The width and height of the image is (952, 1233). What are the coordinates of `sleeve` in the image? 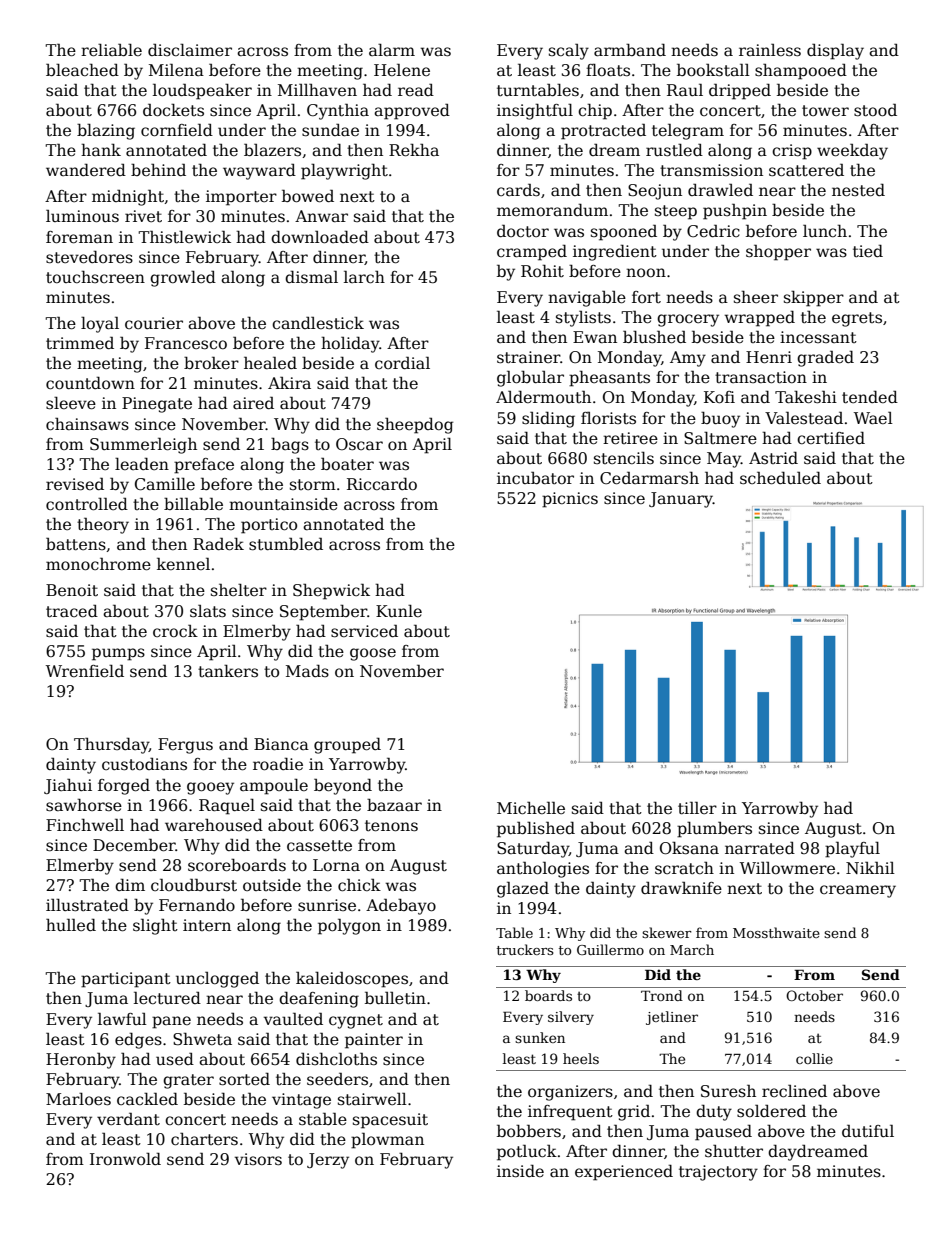 It's located at (71, 403).
